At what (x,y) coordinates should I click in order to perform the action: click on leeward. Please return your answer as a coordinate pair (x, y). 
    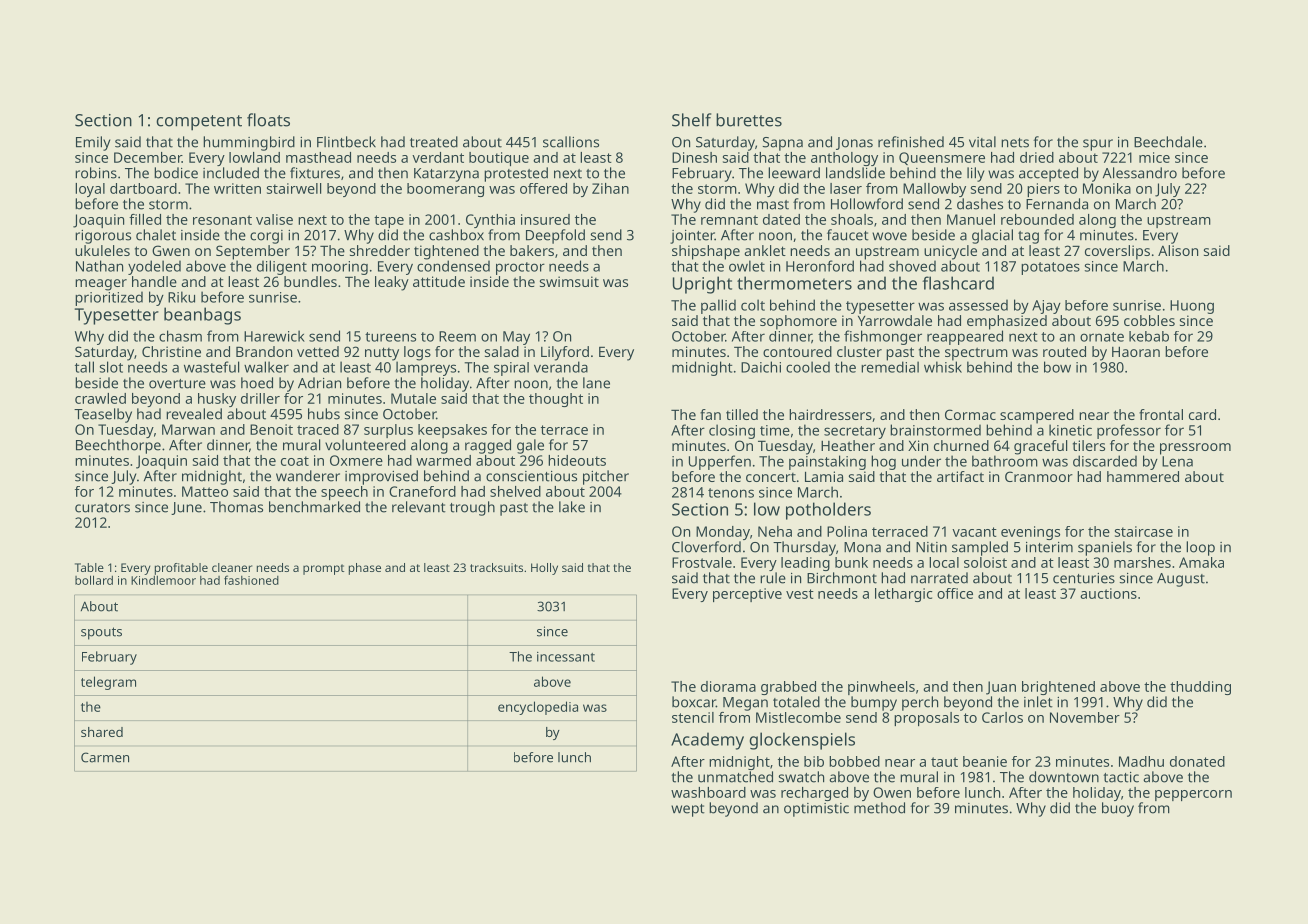
    Looking at the image, I should click on (794, 173).
